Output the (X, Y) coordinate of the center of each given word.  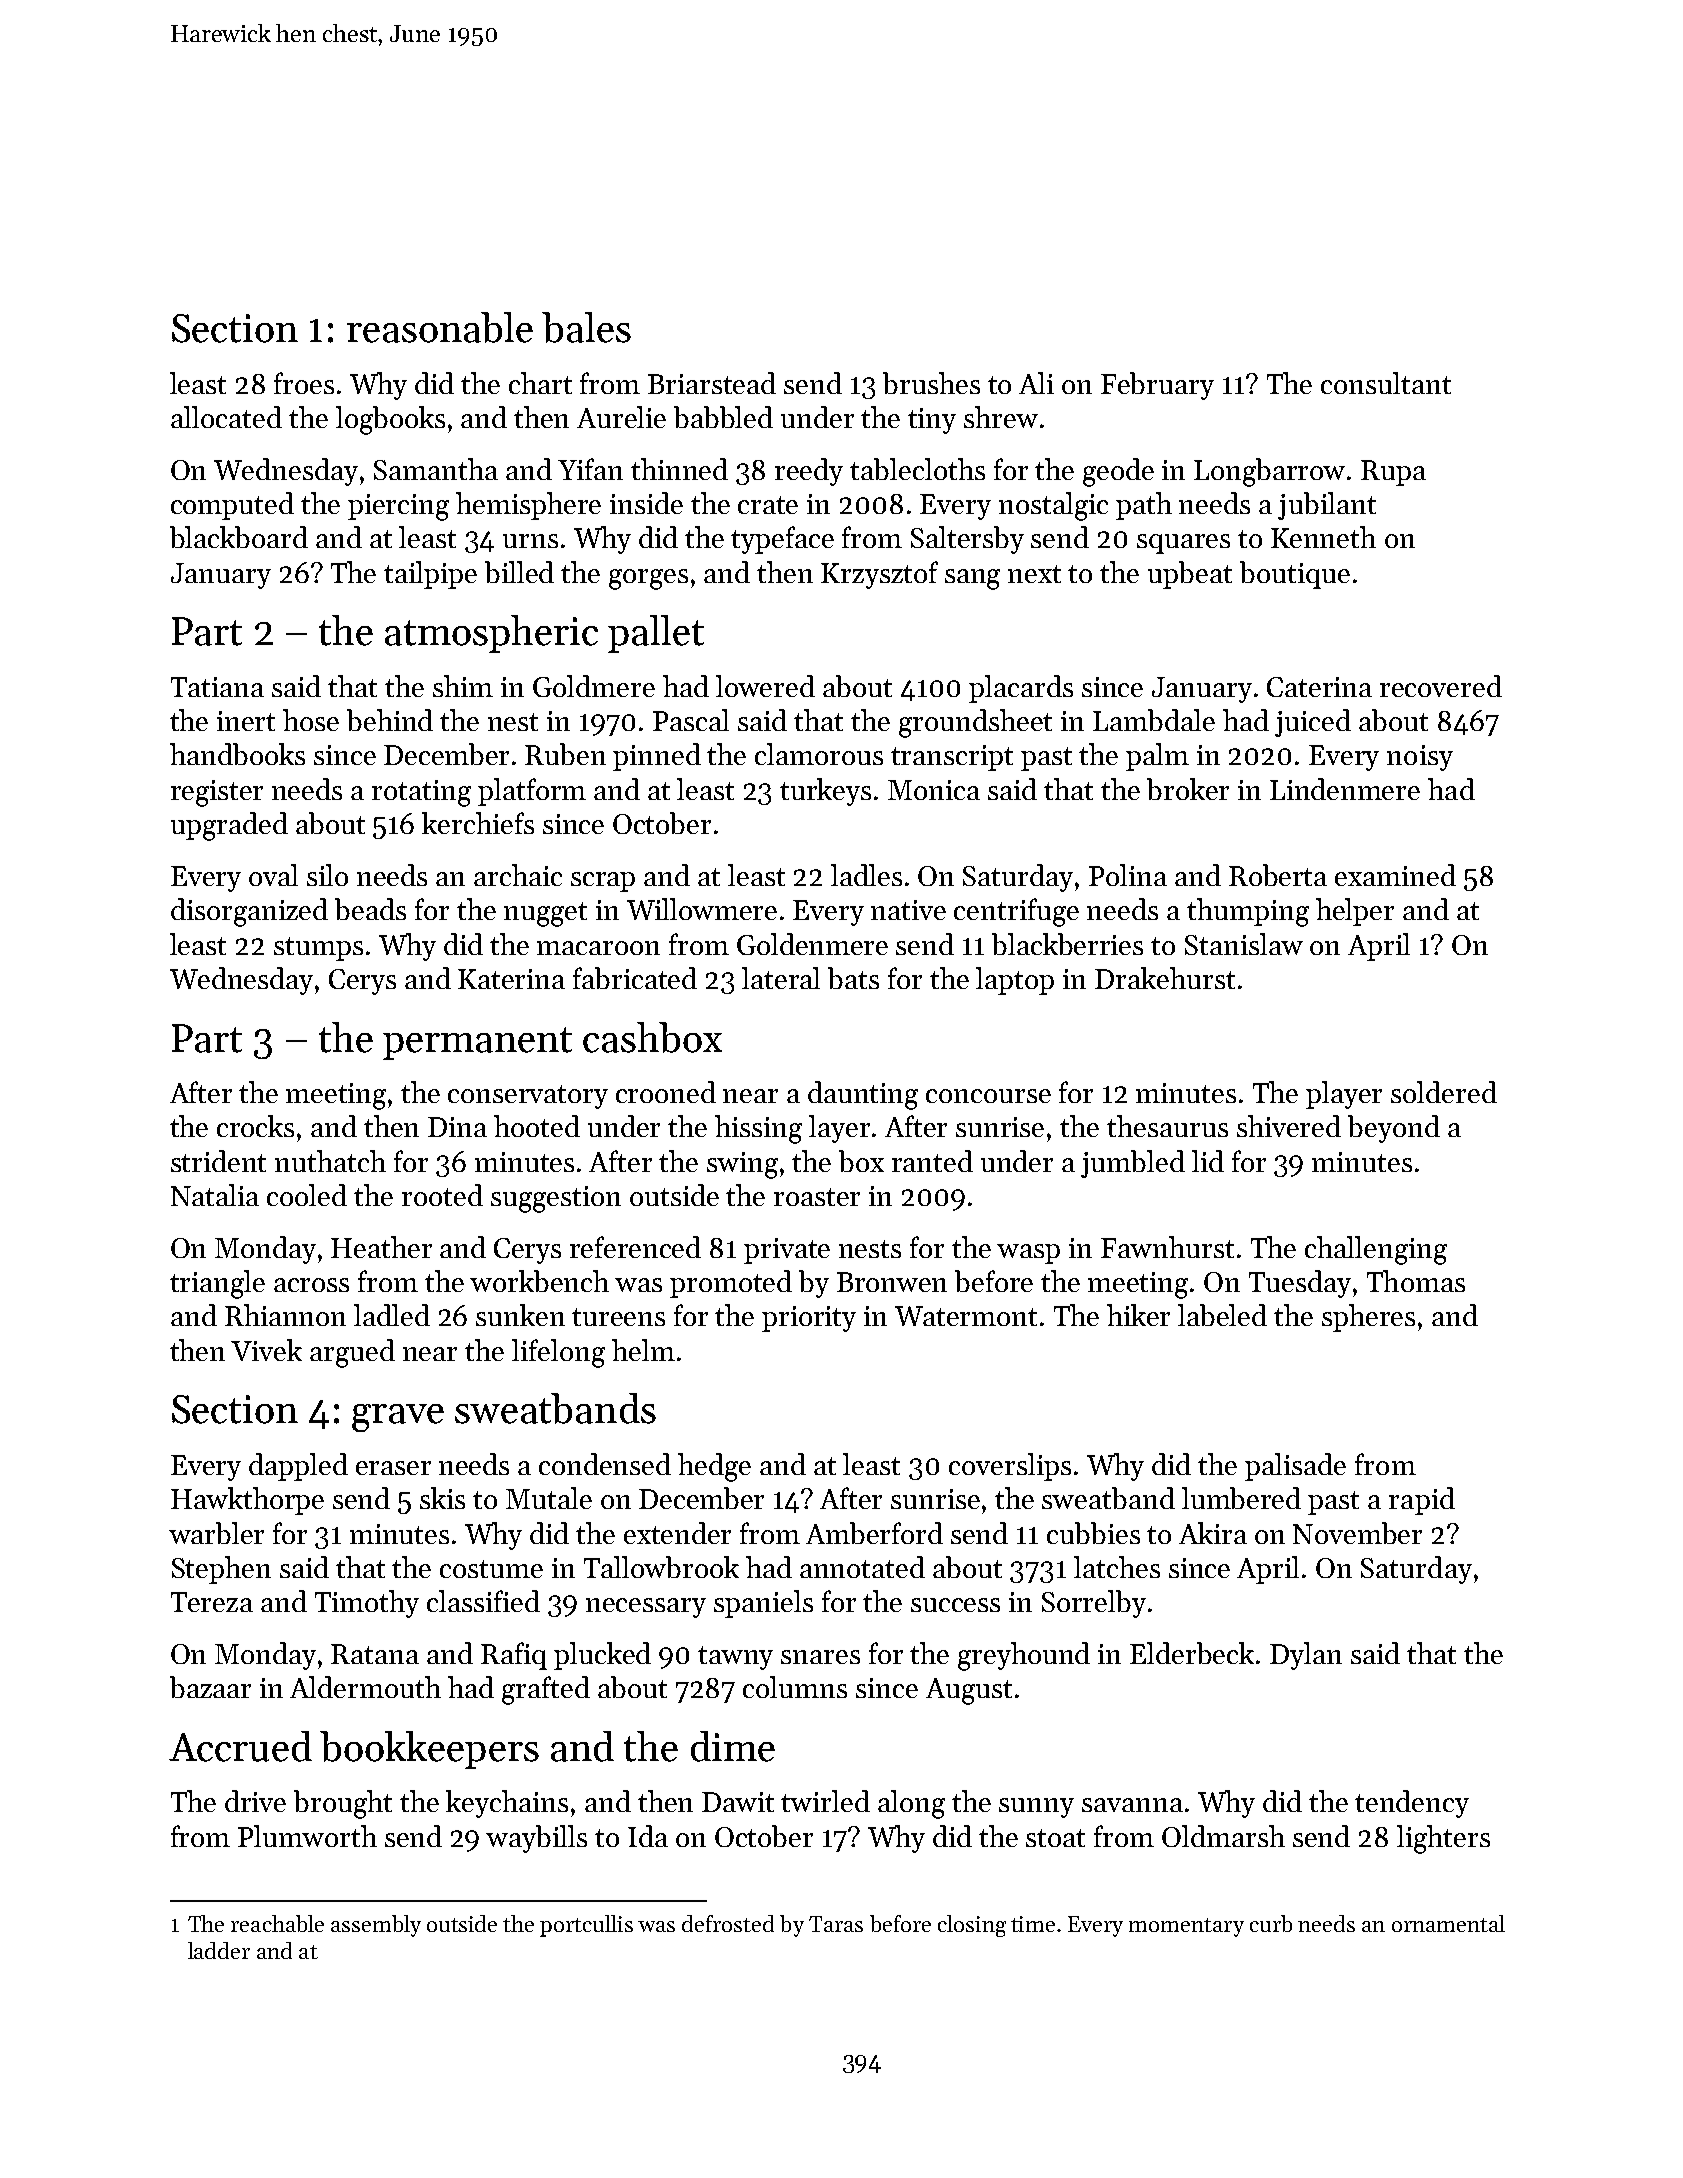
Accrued (240, 1746)
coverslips (1010, 1467)
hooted (537, 1126)
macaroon (598, 948)
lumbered (1241, 1498)
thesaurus (1167, 1126)
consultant (1386, 383)
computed (232, 506)
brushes (931, 383)
